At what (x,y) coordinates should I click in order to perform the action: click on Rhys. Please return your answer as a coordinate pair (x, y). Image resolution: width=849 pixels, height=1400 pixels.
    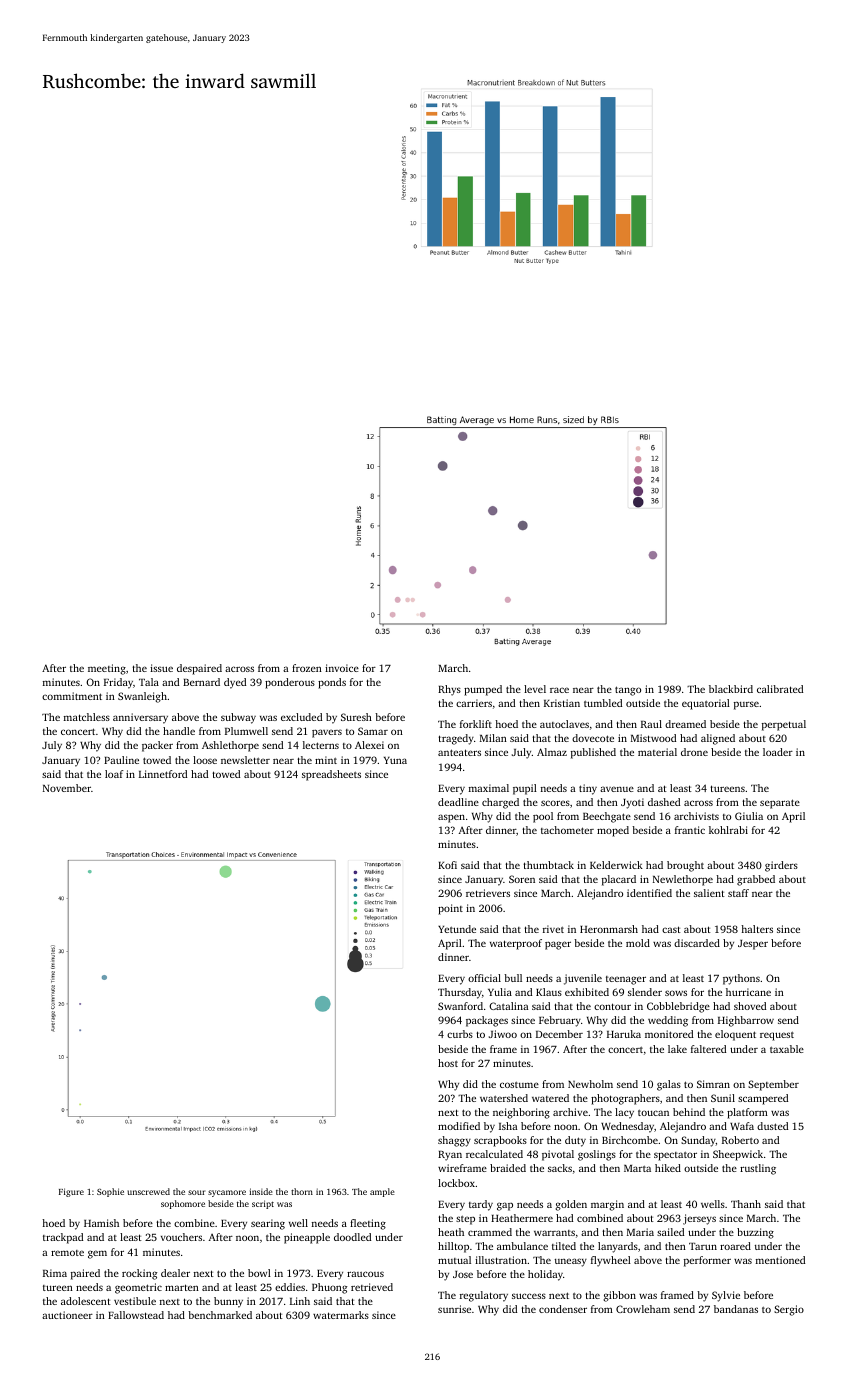
    Looking at the image, I should click on (449, 690).
